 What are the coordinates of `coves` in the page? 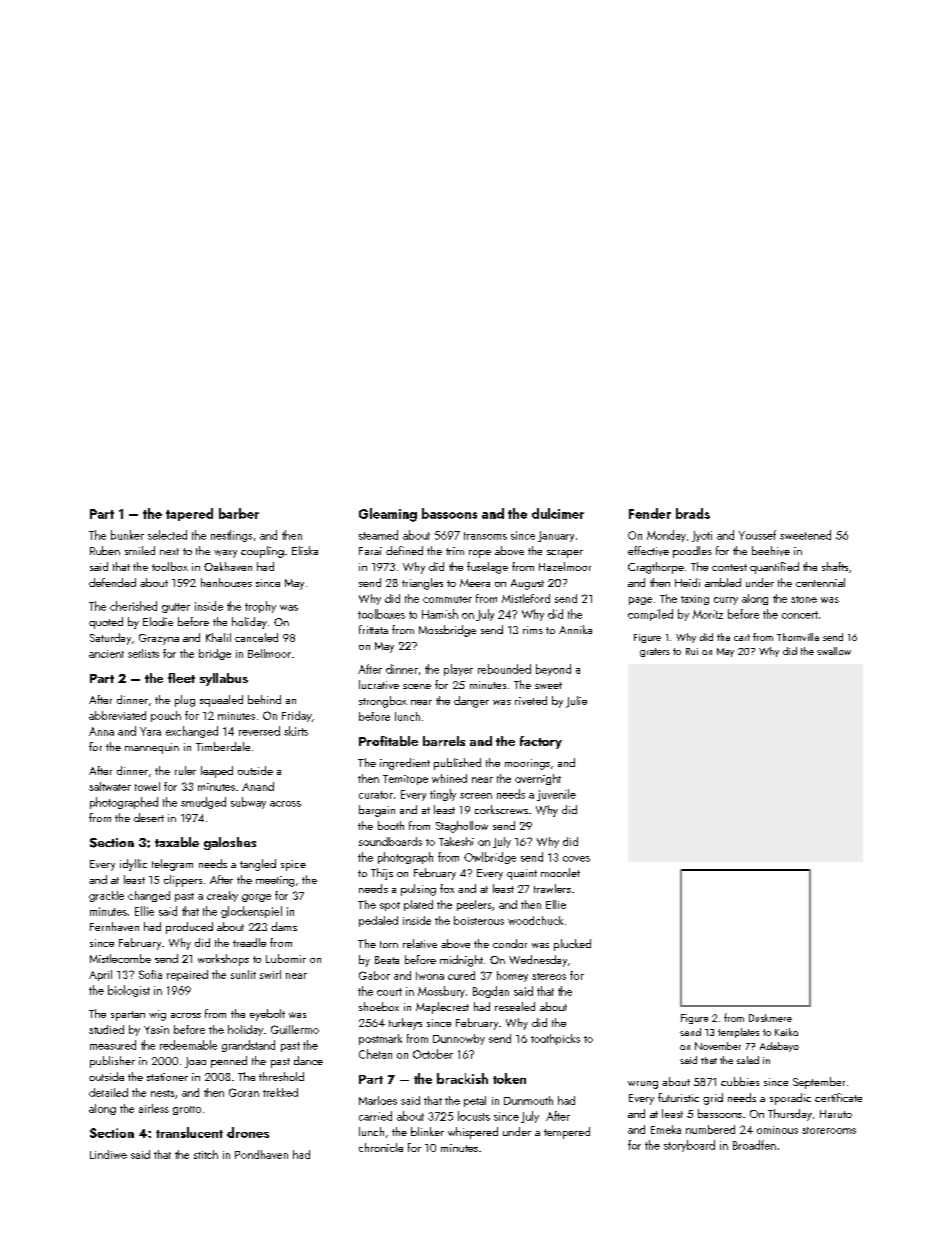 It's located at (576, 859).
